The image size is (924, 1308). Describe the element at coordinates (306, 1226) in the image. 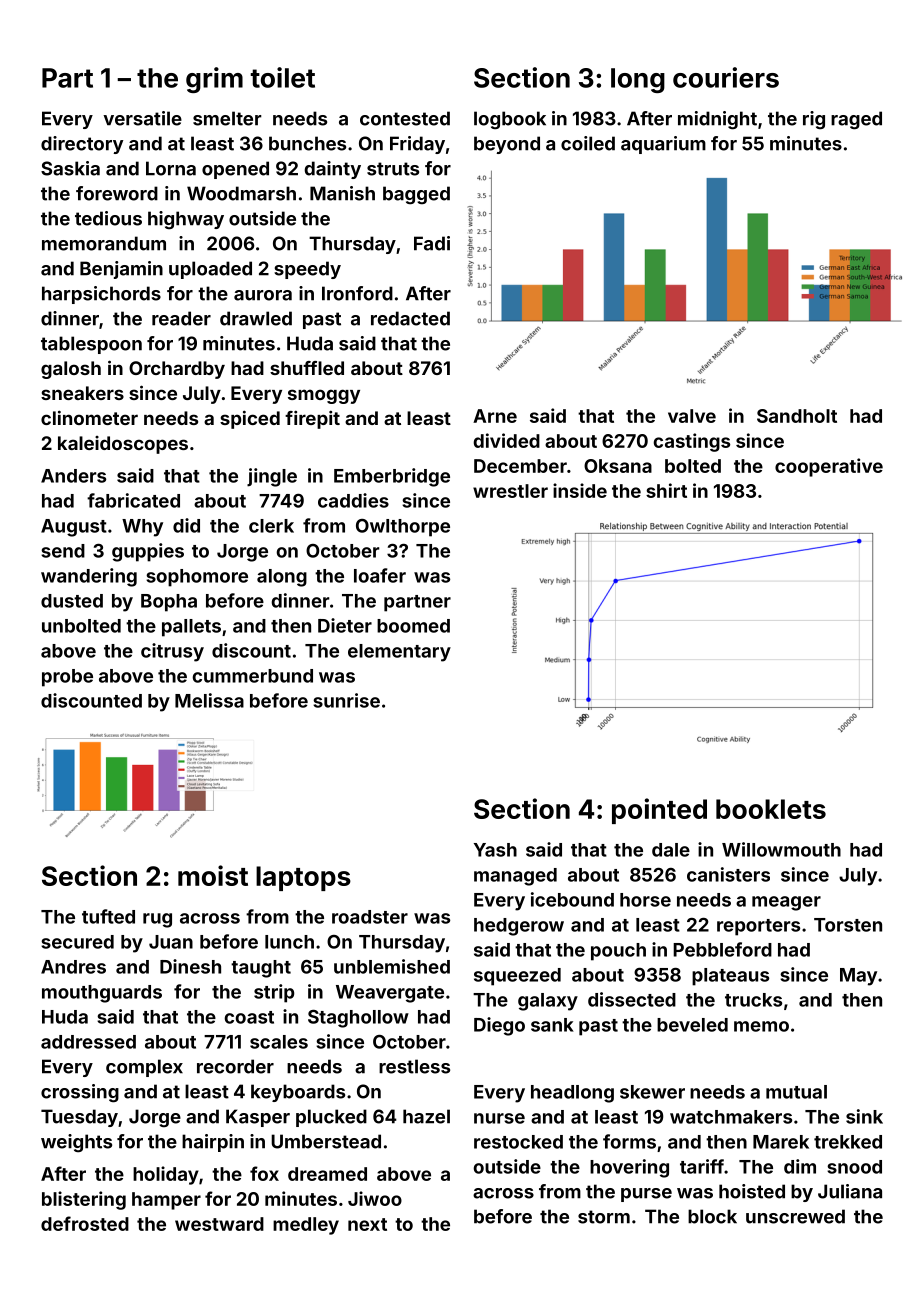

I see `medley` at that location.
